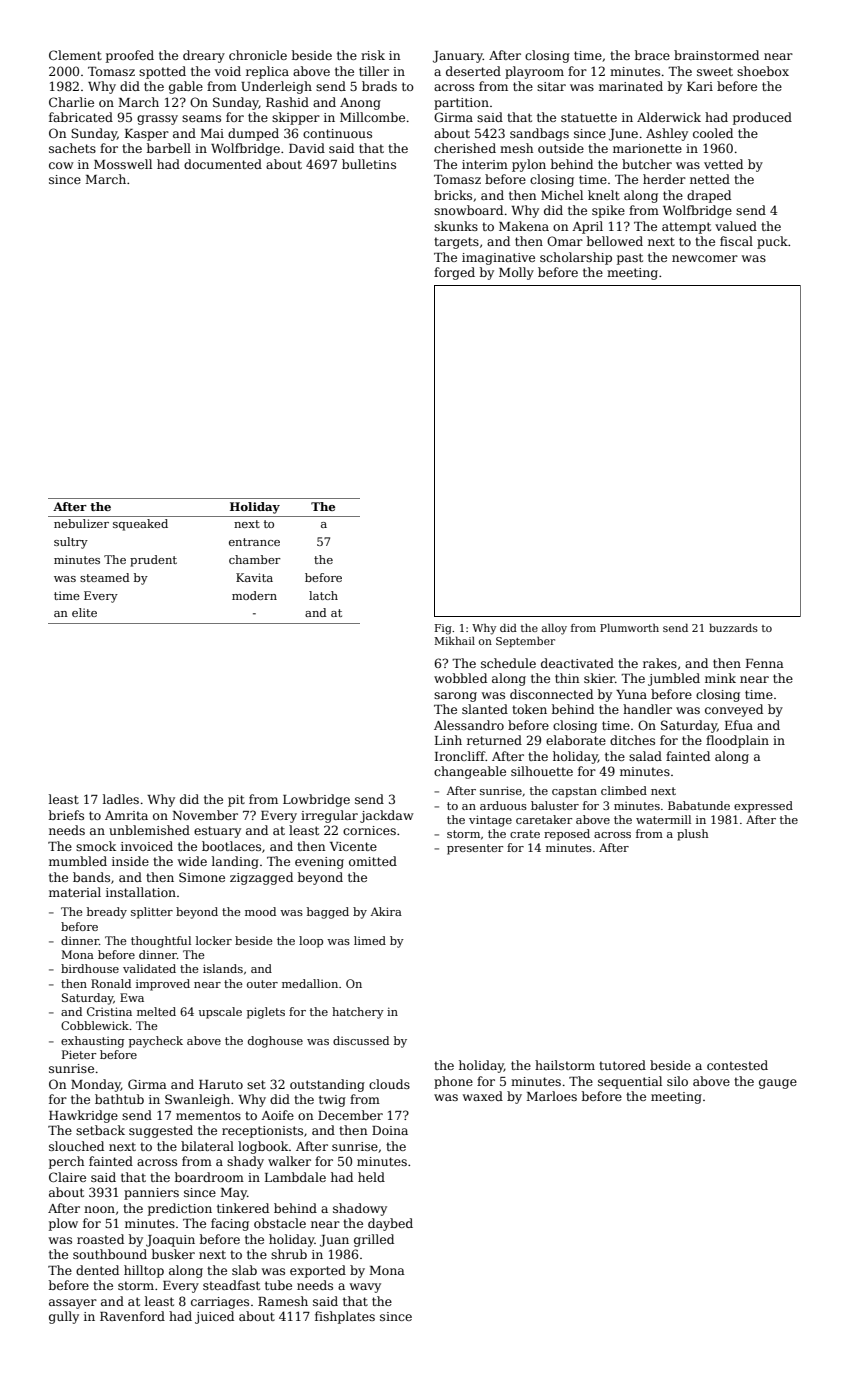  I want to click on contested, so click(737, 1065).
